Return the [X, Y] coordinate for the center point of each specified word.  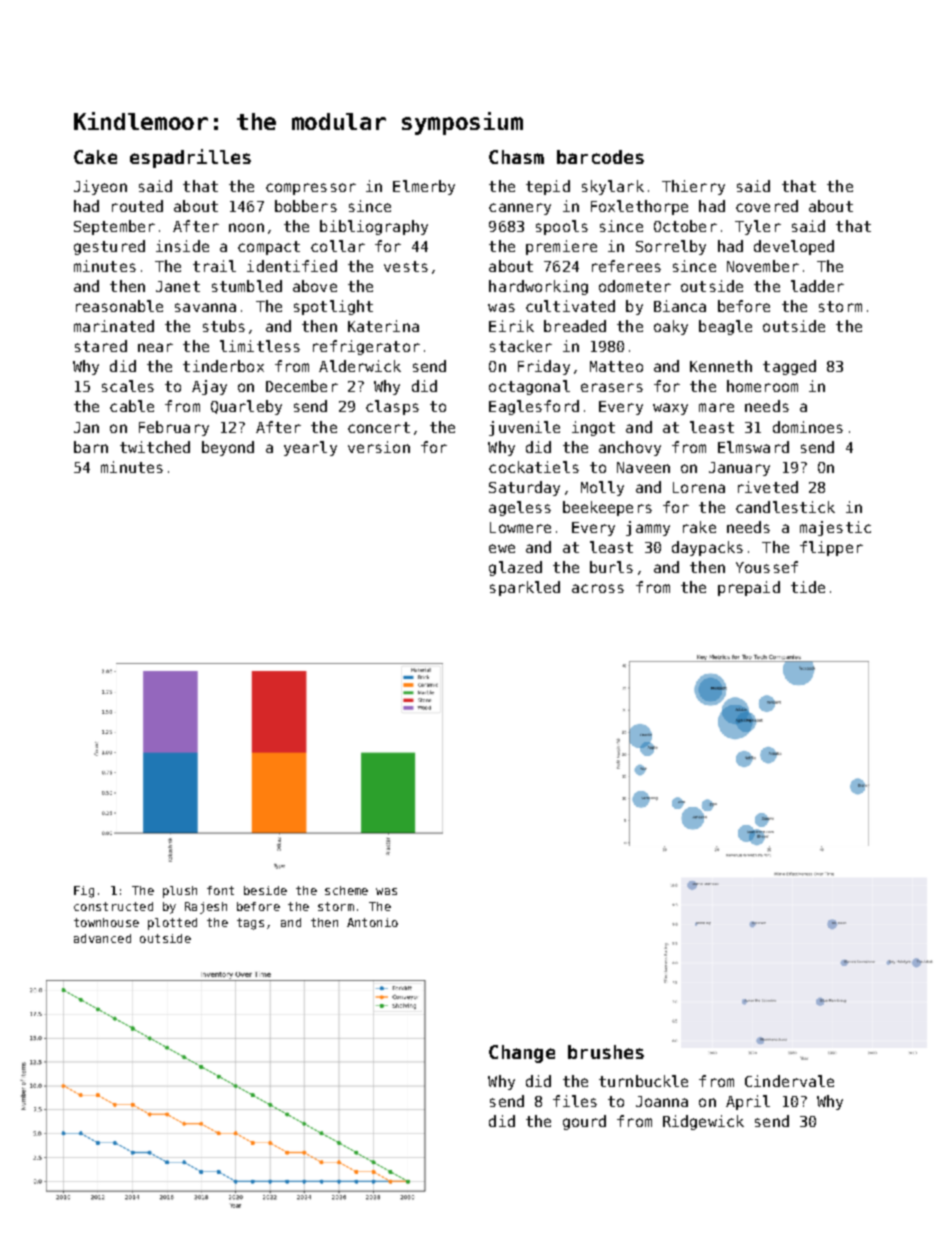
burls [611, 567]
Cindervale [789, 1081]
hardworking [538, 287]
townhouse [106, 922]
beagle [725, 327]
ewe [502, 548]
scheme [346, 890]
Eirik [511, 326]
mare [716, 407]
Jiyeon [100, 187]
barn [91, 447]
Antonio [372, 922]
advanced [102, 938]
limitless [260, 346]
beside [265, 890]
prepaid [749, 588]
